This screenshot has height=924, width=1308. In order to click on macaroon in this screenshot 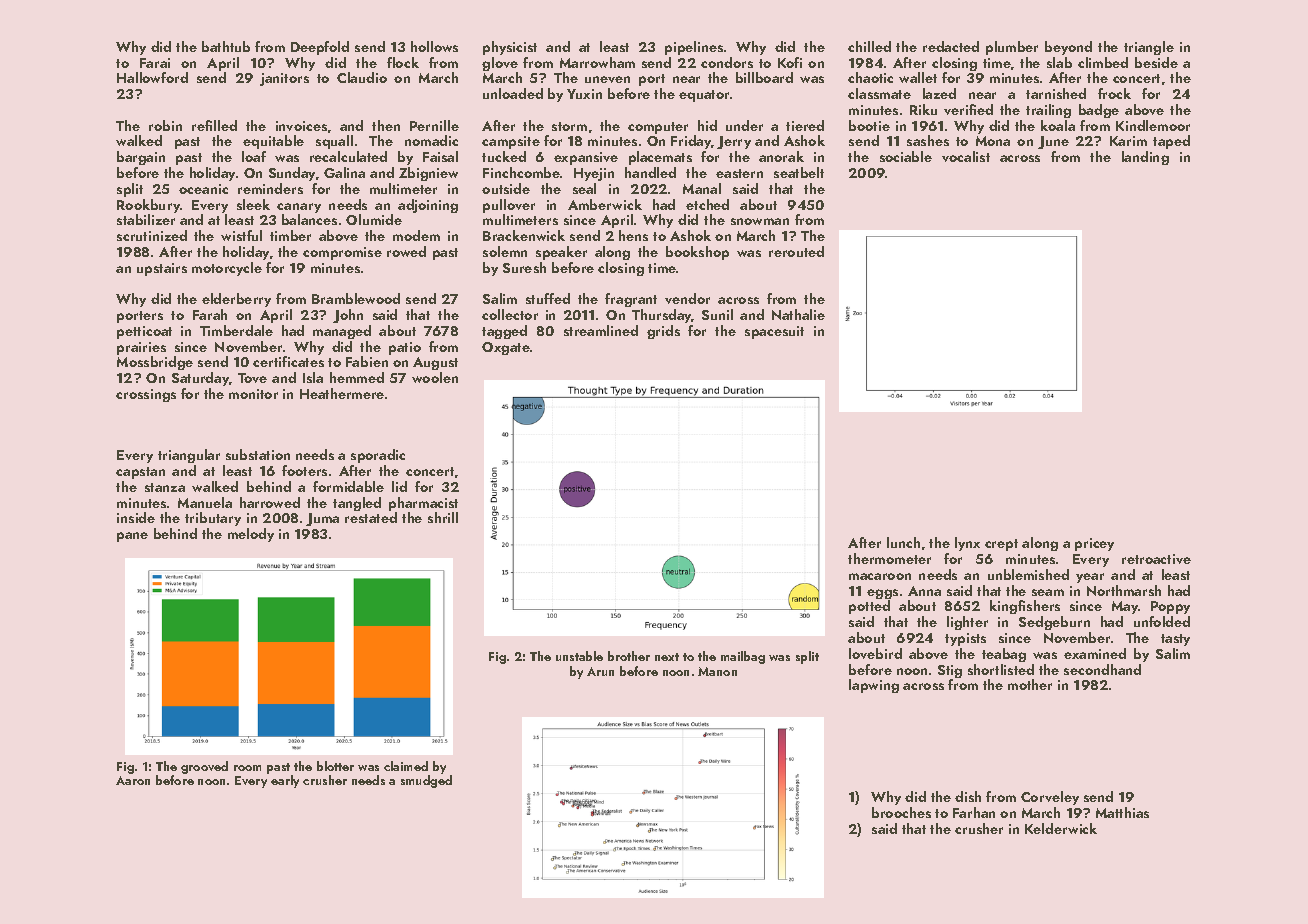, I will do `click(880, 576)`.
